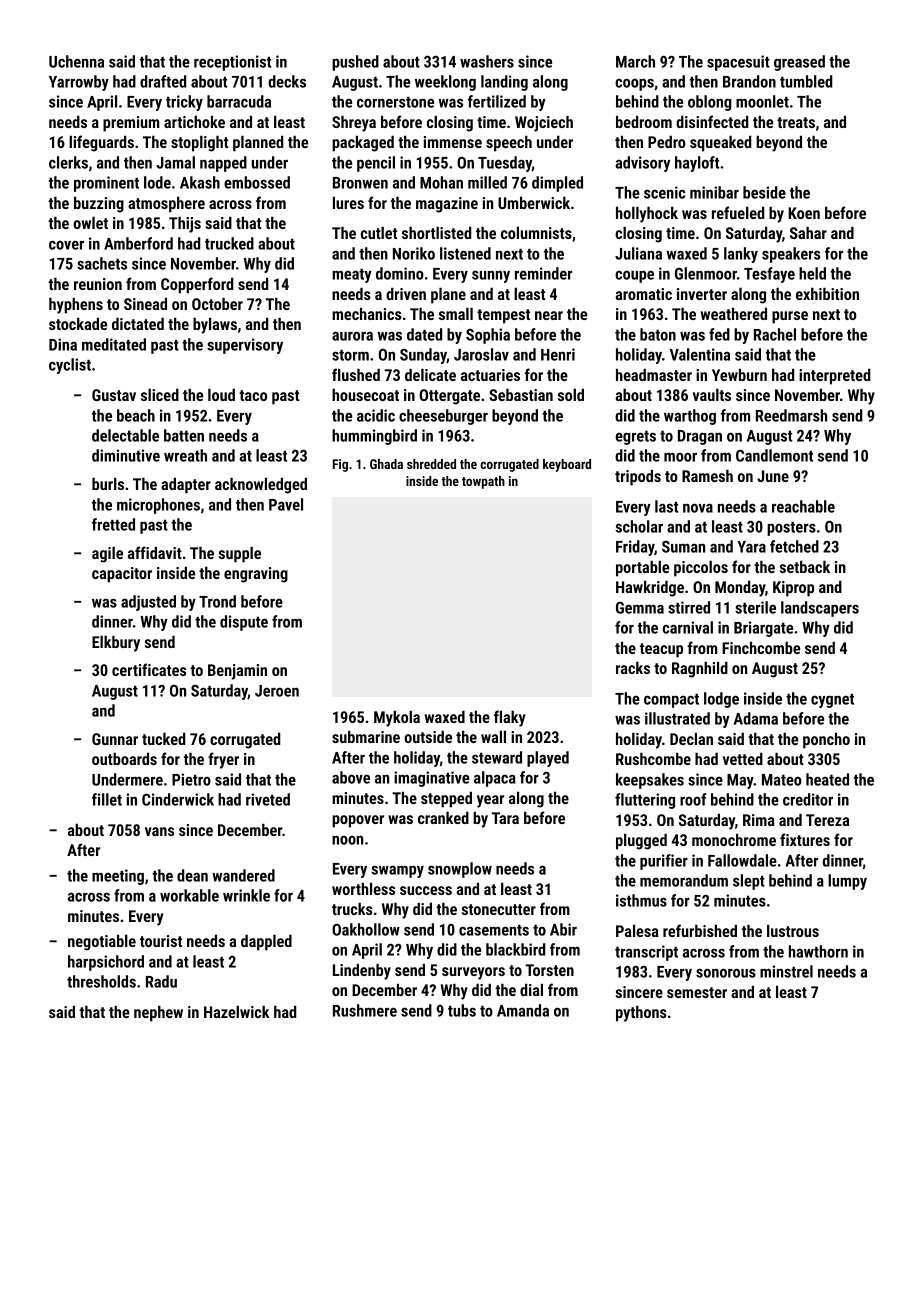  I want to click on portable, so click(642, 569).
